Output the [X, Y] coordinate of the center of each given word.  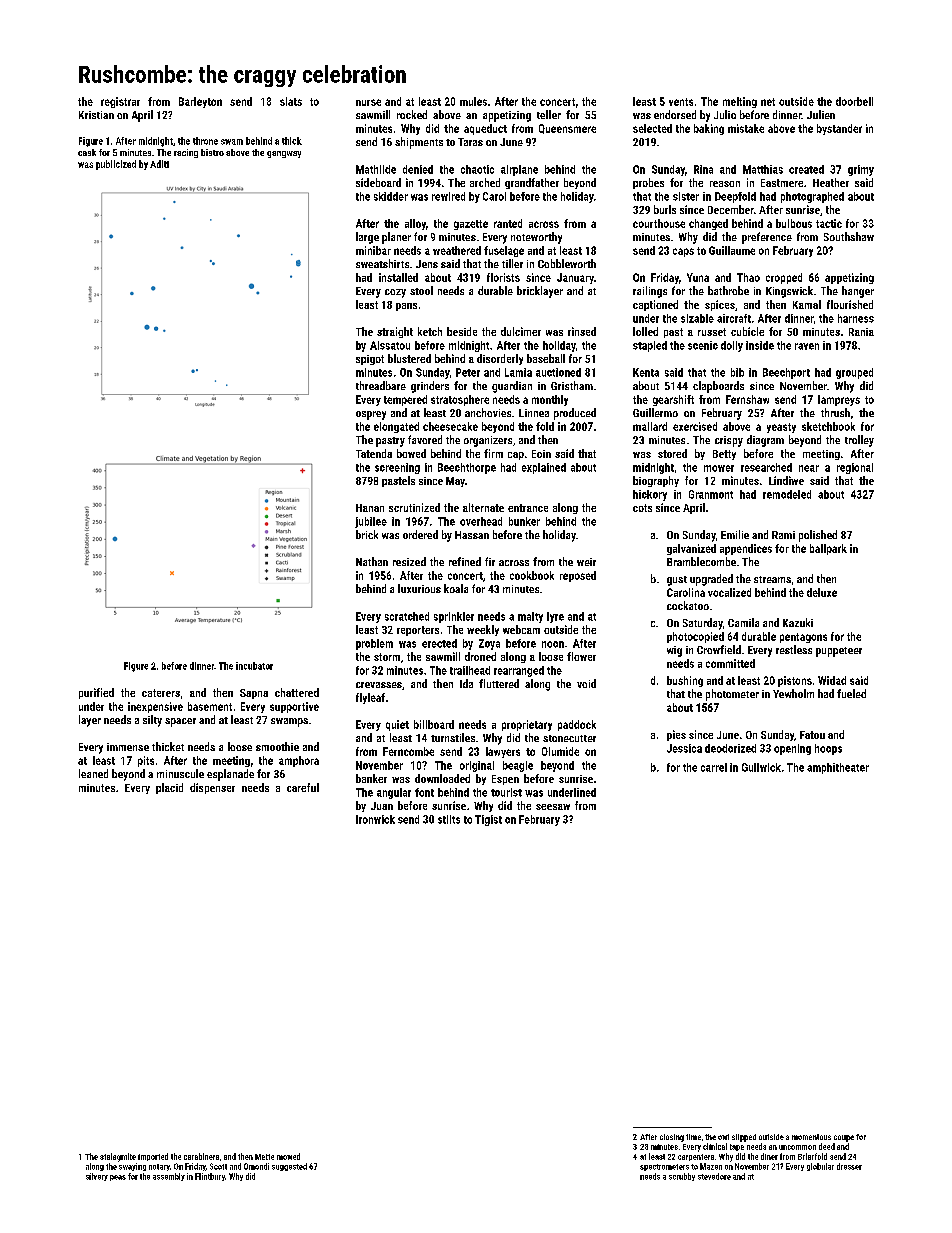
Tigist [488, 820]
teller [549, 114]
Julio [725, 114]
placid [169, 788]
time [693, 1137]
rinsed [582, 331]
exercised [695, 426]
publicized [116, 165]
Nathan [372, 561]
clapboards [718, 387]
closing [672, 1138]
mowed [288, 1156]
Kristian [96, 115]
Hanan [370, 508]
